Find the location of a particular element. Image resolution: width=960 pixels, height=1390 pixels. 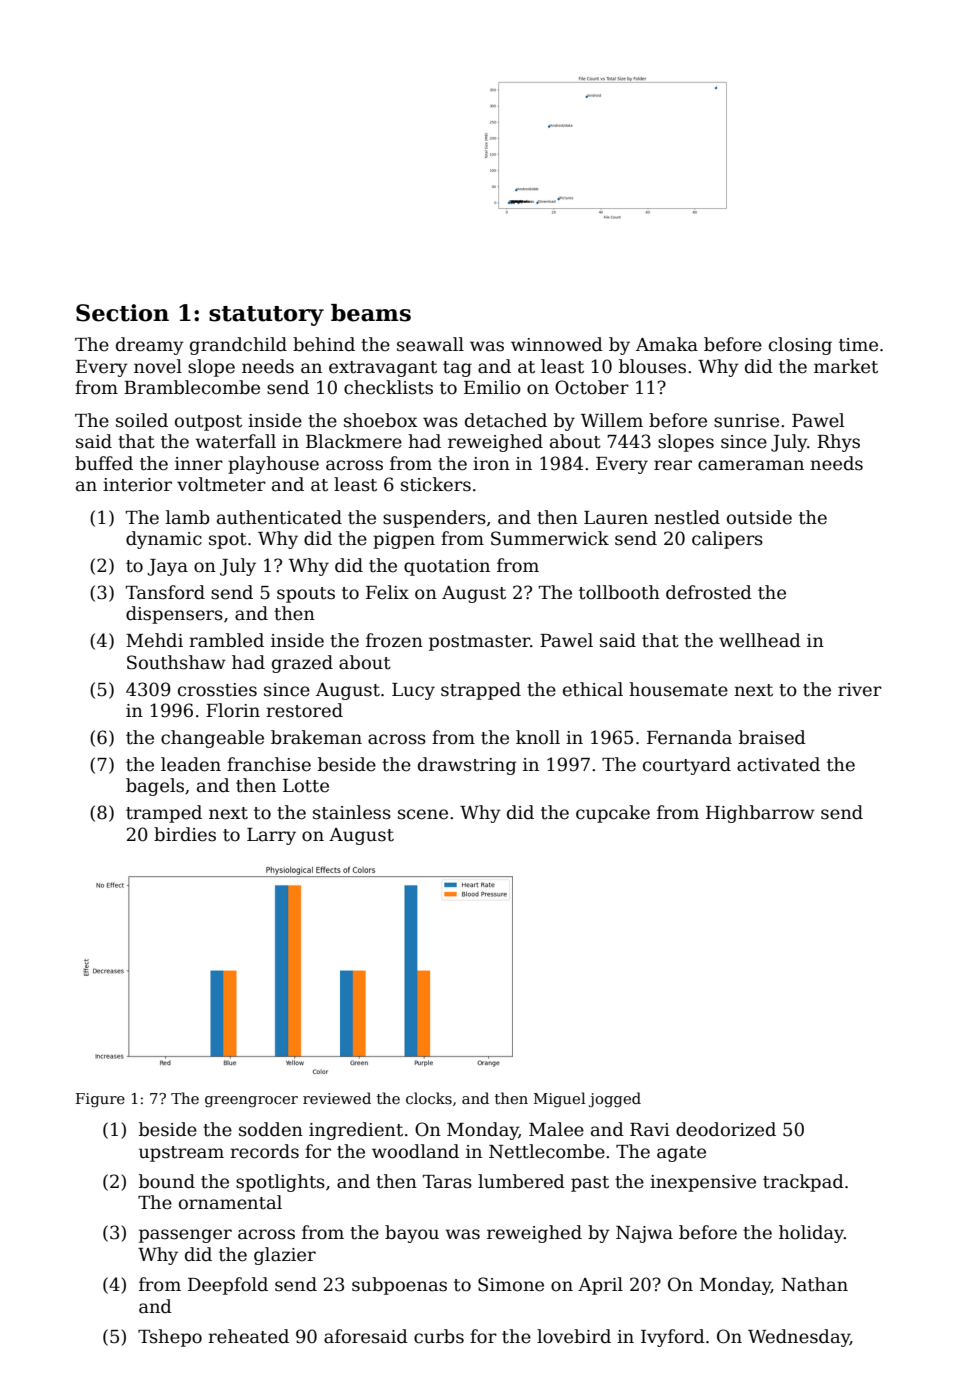

Fernanda is located at coordinates (689, 737).
